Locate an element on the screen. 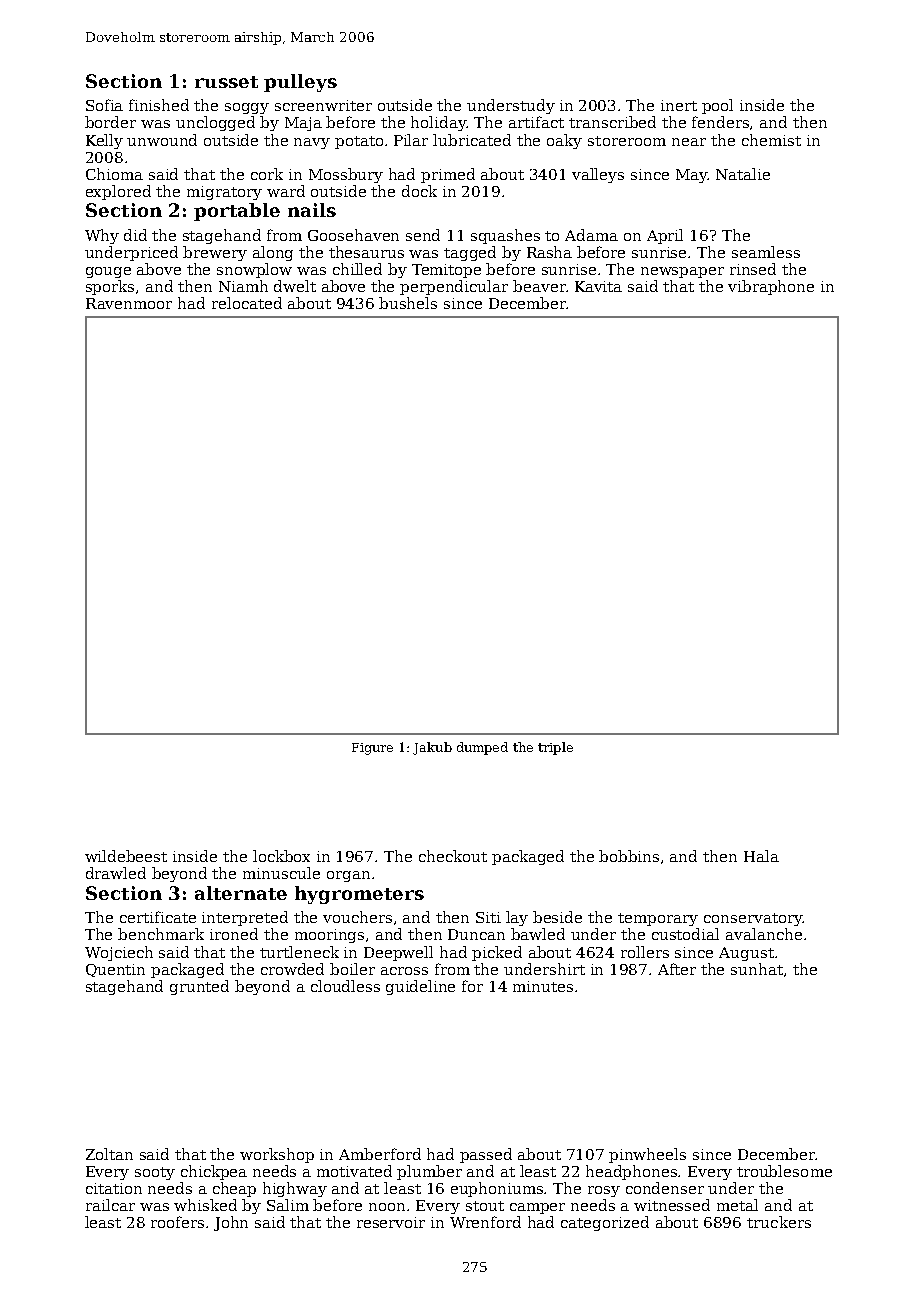  Figure is located at coordinates (372, 749).
